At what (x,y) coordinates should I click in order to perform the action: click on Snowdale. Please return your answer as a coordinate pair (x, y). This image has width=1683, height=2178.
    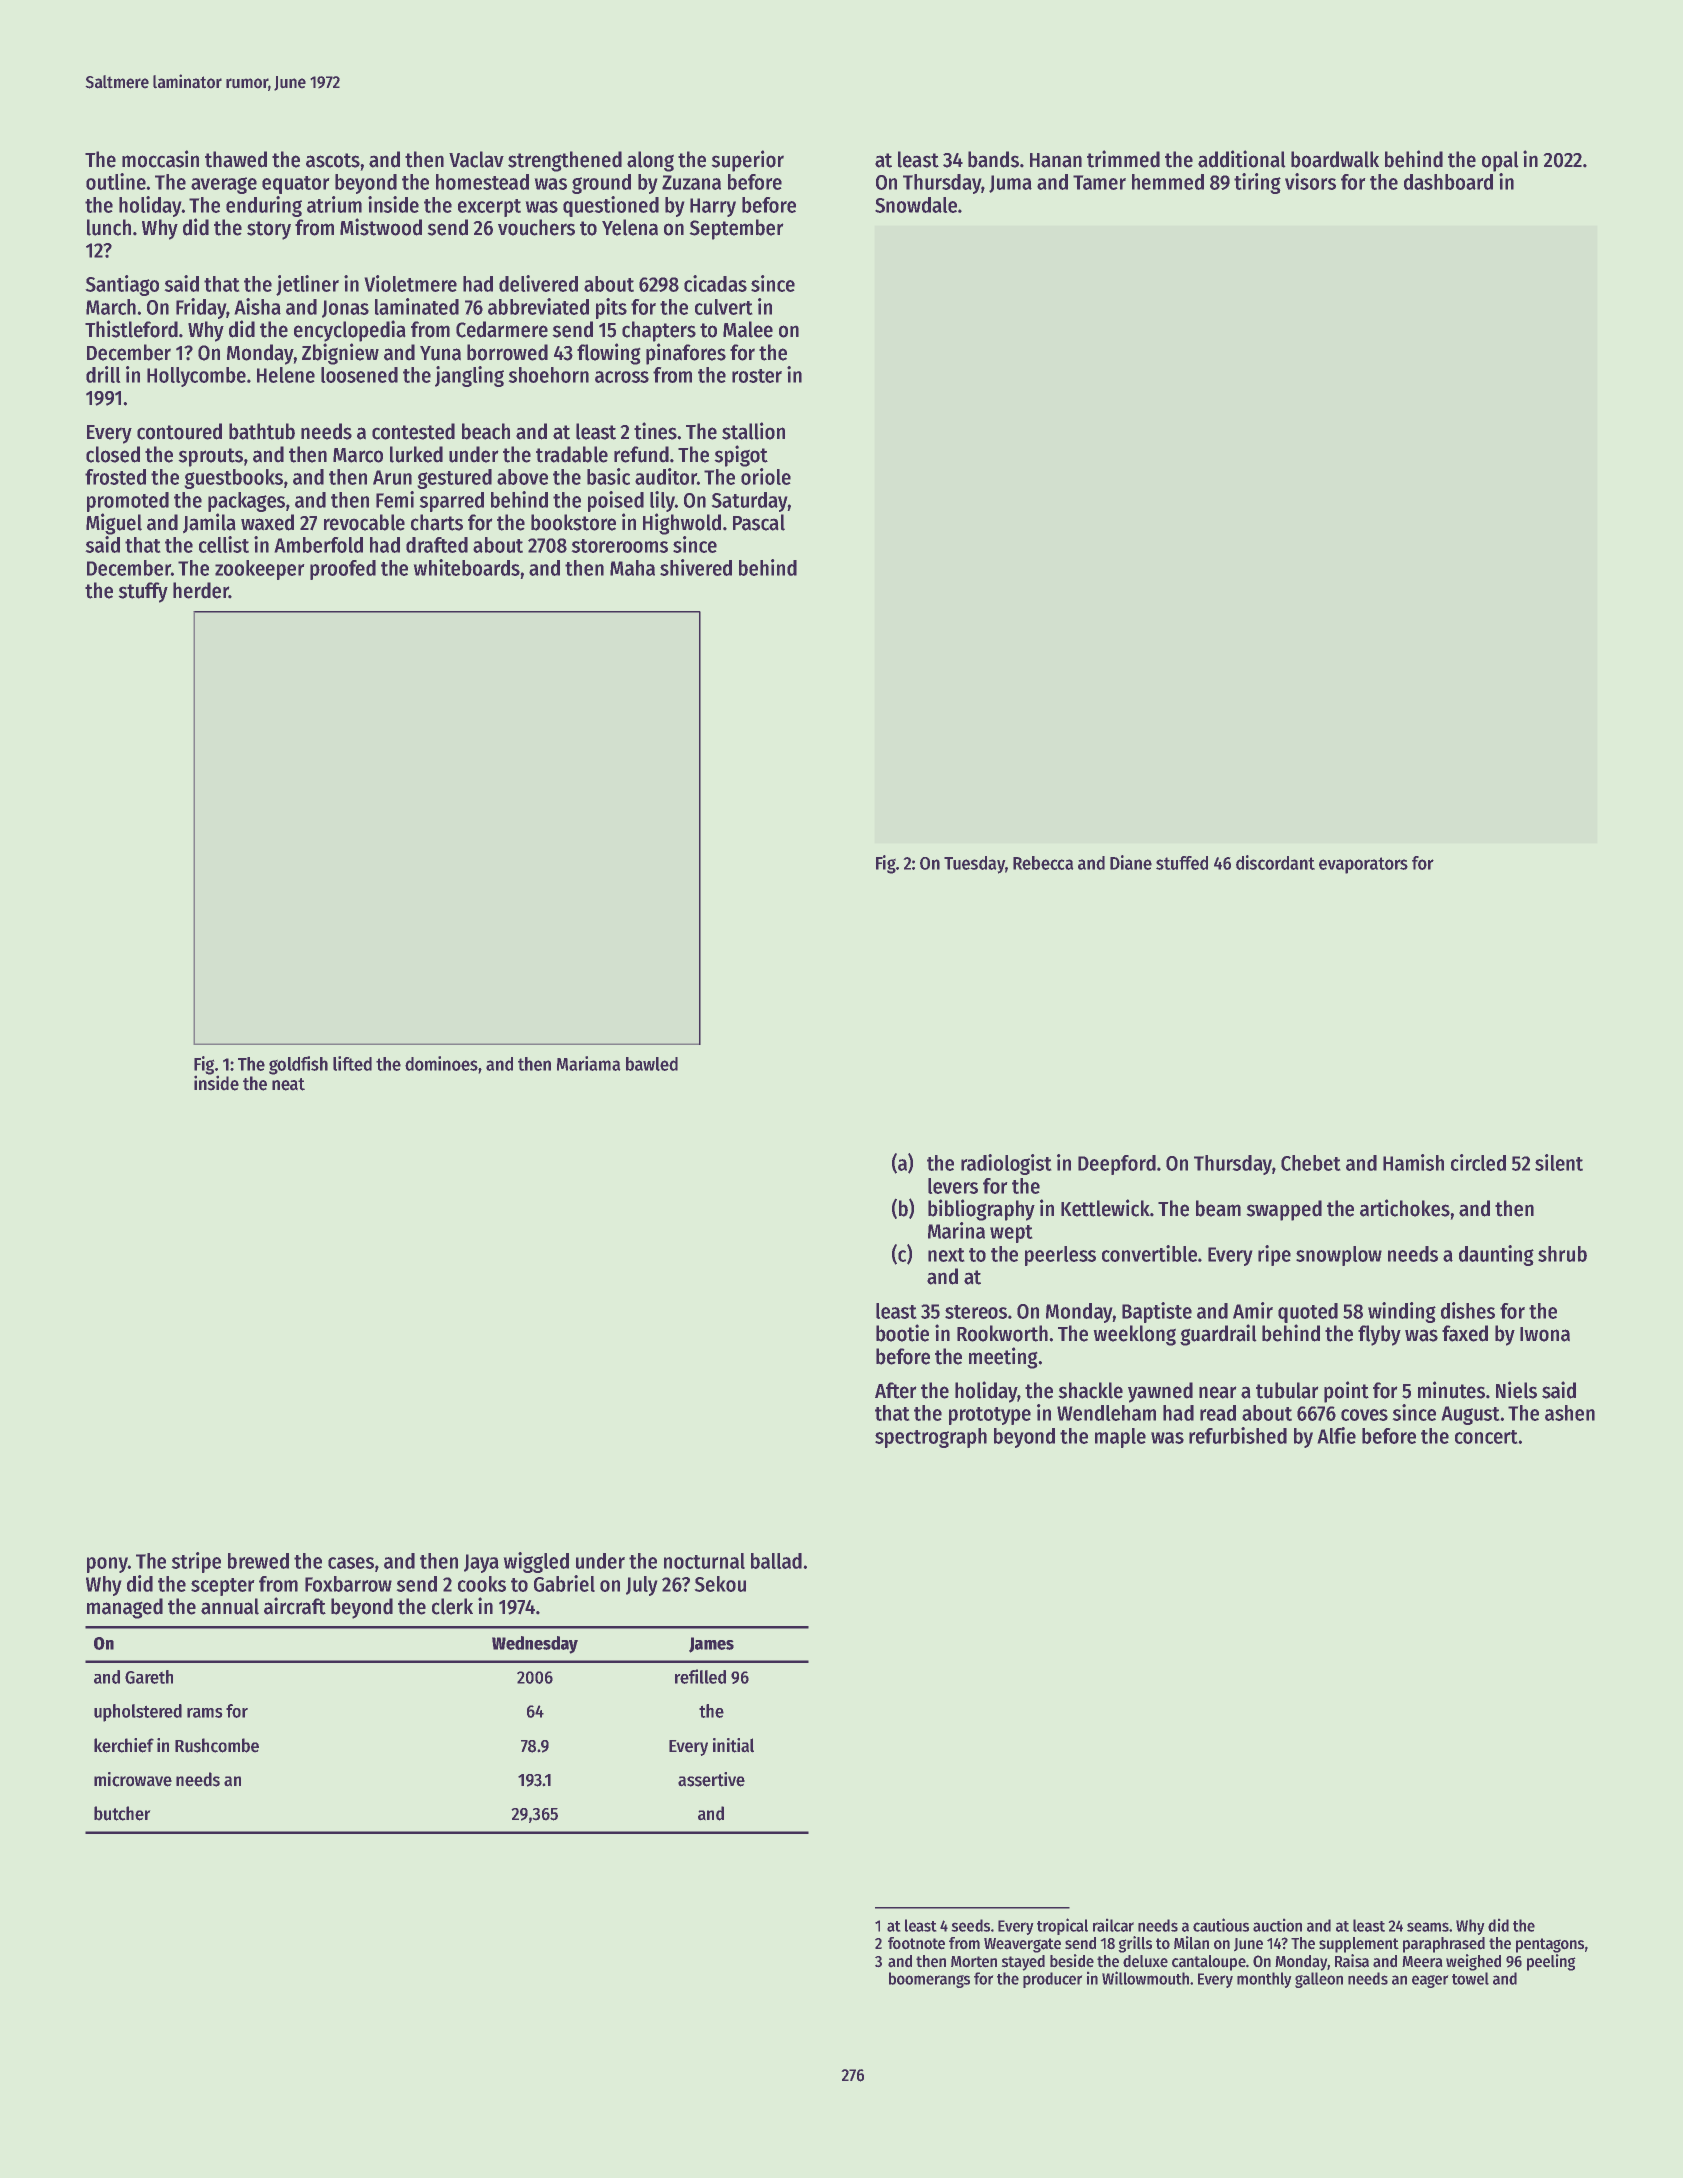
    Looking at the image, I should click on (916, 205).
